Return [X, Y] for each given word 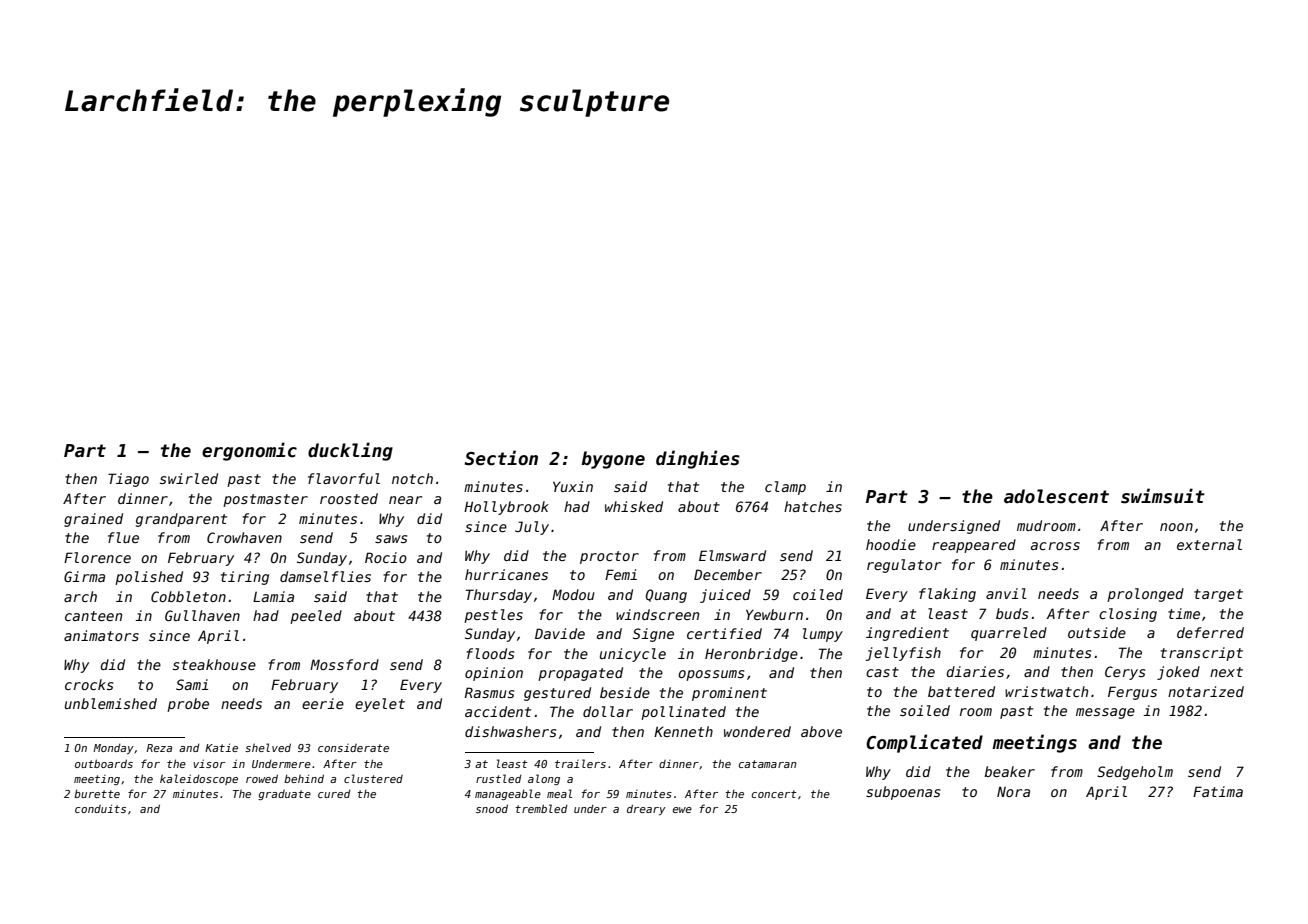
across [1055, 546]
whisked [634, 506]
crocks [89, 684]
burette [97, 793]
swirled [189, 478]
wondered [757, 731]
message [1105, 713]
